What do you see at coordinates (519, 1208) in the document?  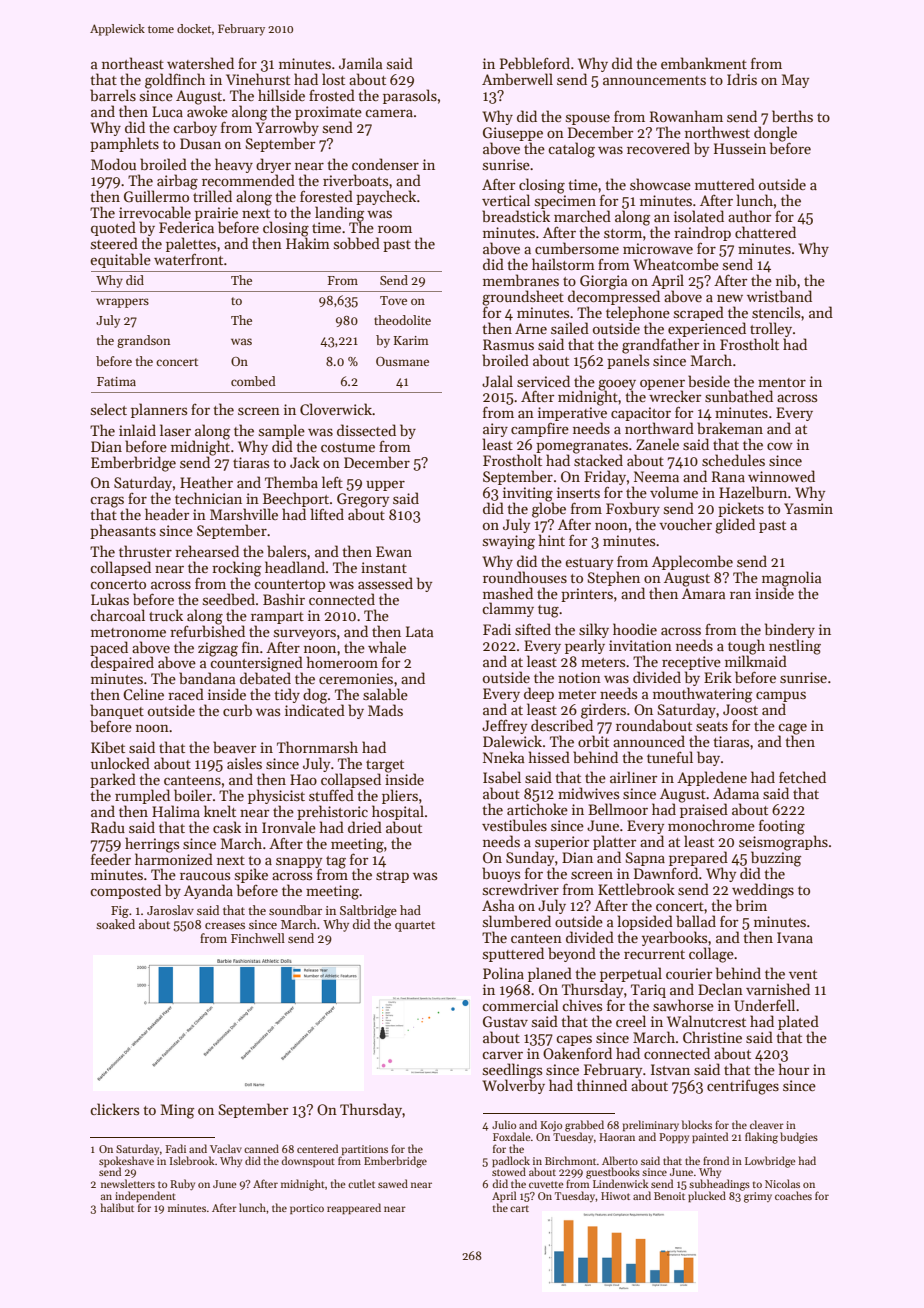 I see `cart` at bounding box center [519, 1208].
